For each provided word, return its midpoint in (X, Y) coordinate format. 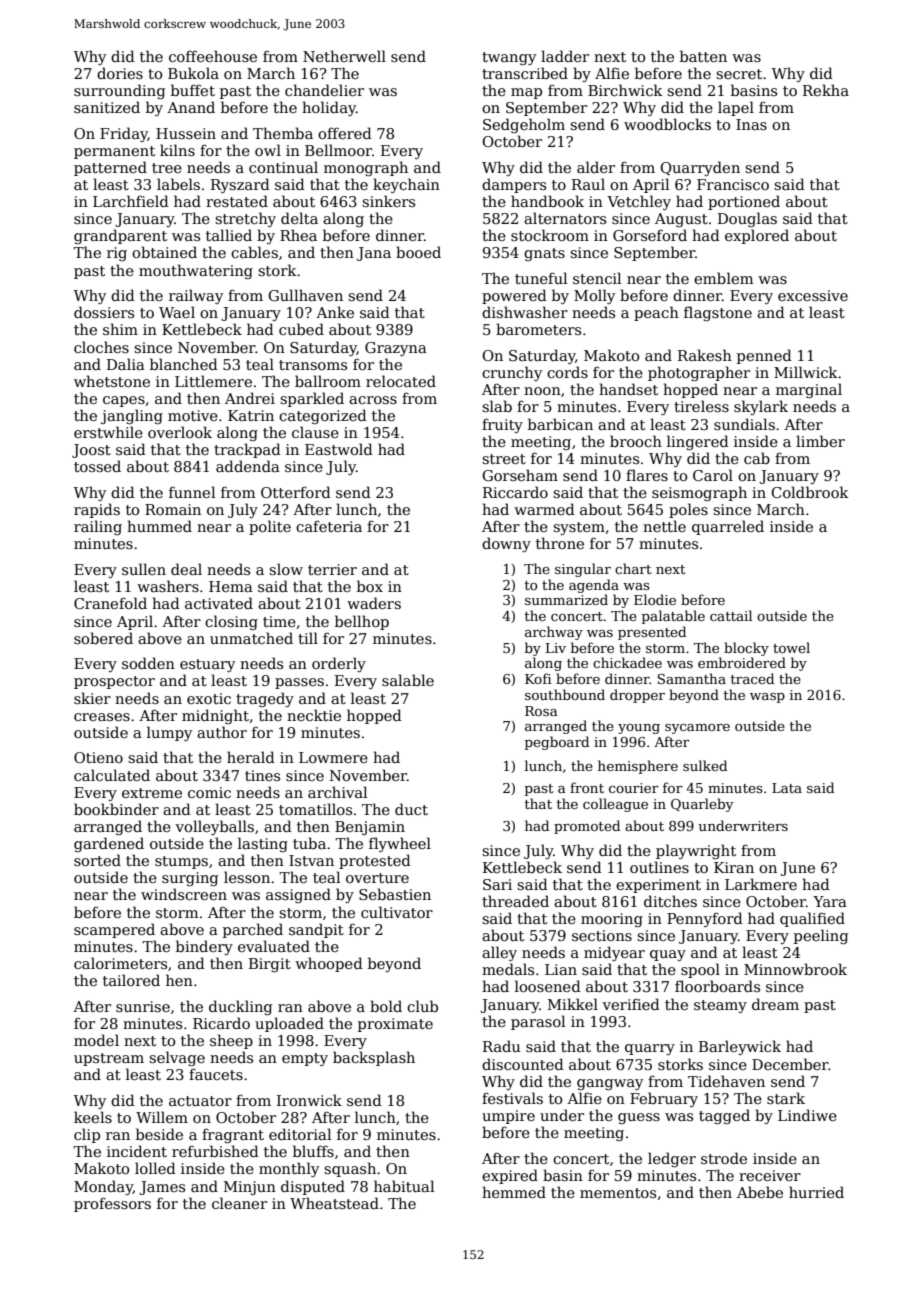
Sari (497, 884)
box (370, 586)
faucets (216, 1074)
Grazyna (396, 349)
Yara (830, 901)
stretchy (245, 219)
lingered (698, 442)
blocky (746, 649)
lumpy (169, 733)
